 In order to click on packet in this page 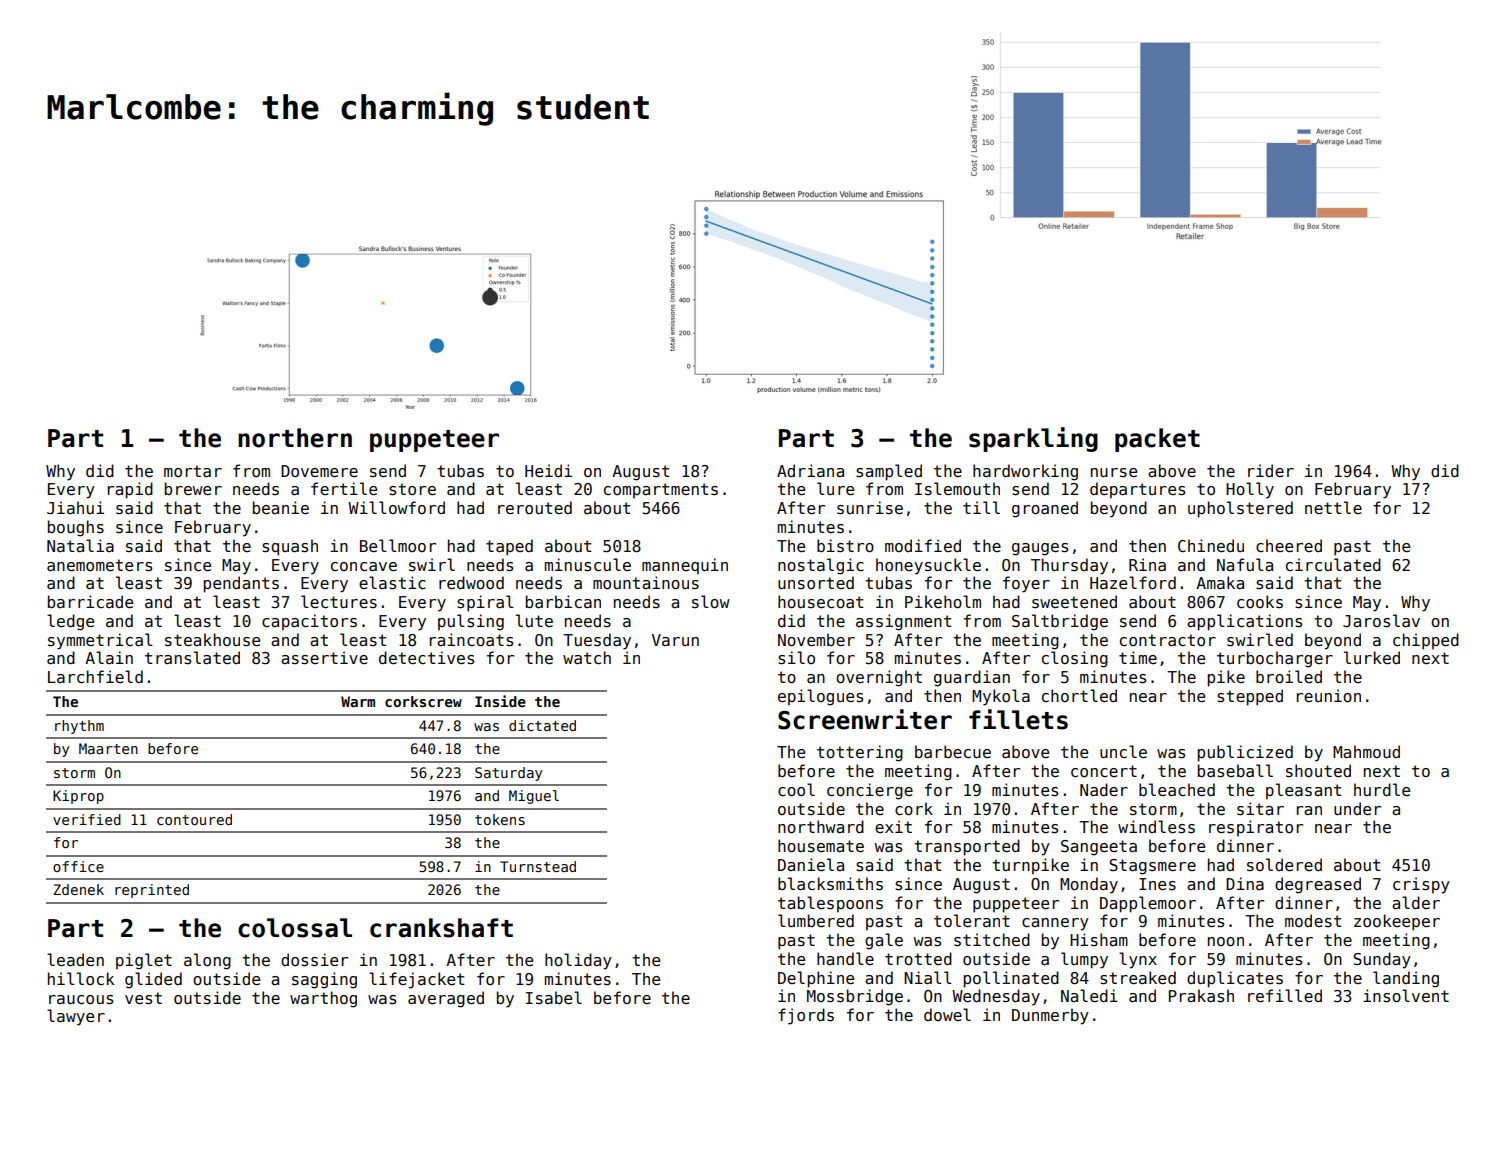, I will do `click(1157, 440)`.
